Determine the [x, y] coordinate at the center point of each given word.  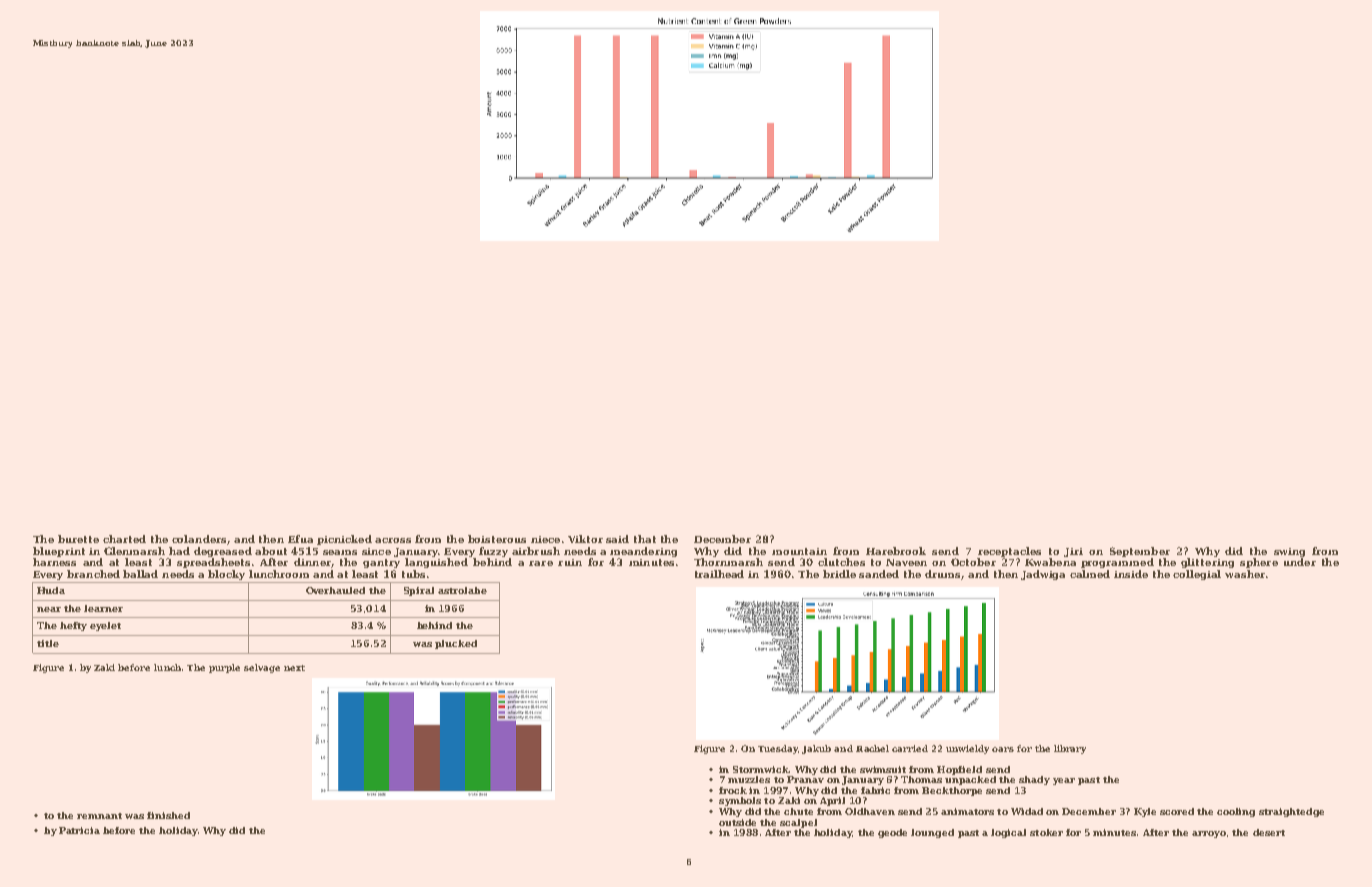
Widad [1027, 811]
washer [1245, 574]
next [294, 668]
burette [78, 539]
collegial [1197, 575]
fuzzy [493, 552]
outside [737, 822]
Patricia [79, 830]
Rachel [872, 748]
